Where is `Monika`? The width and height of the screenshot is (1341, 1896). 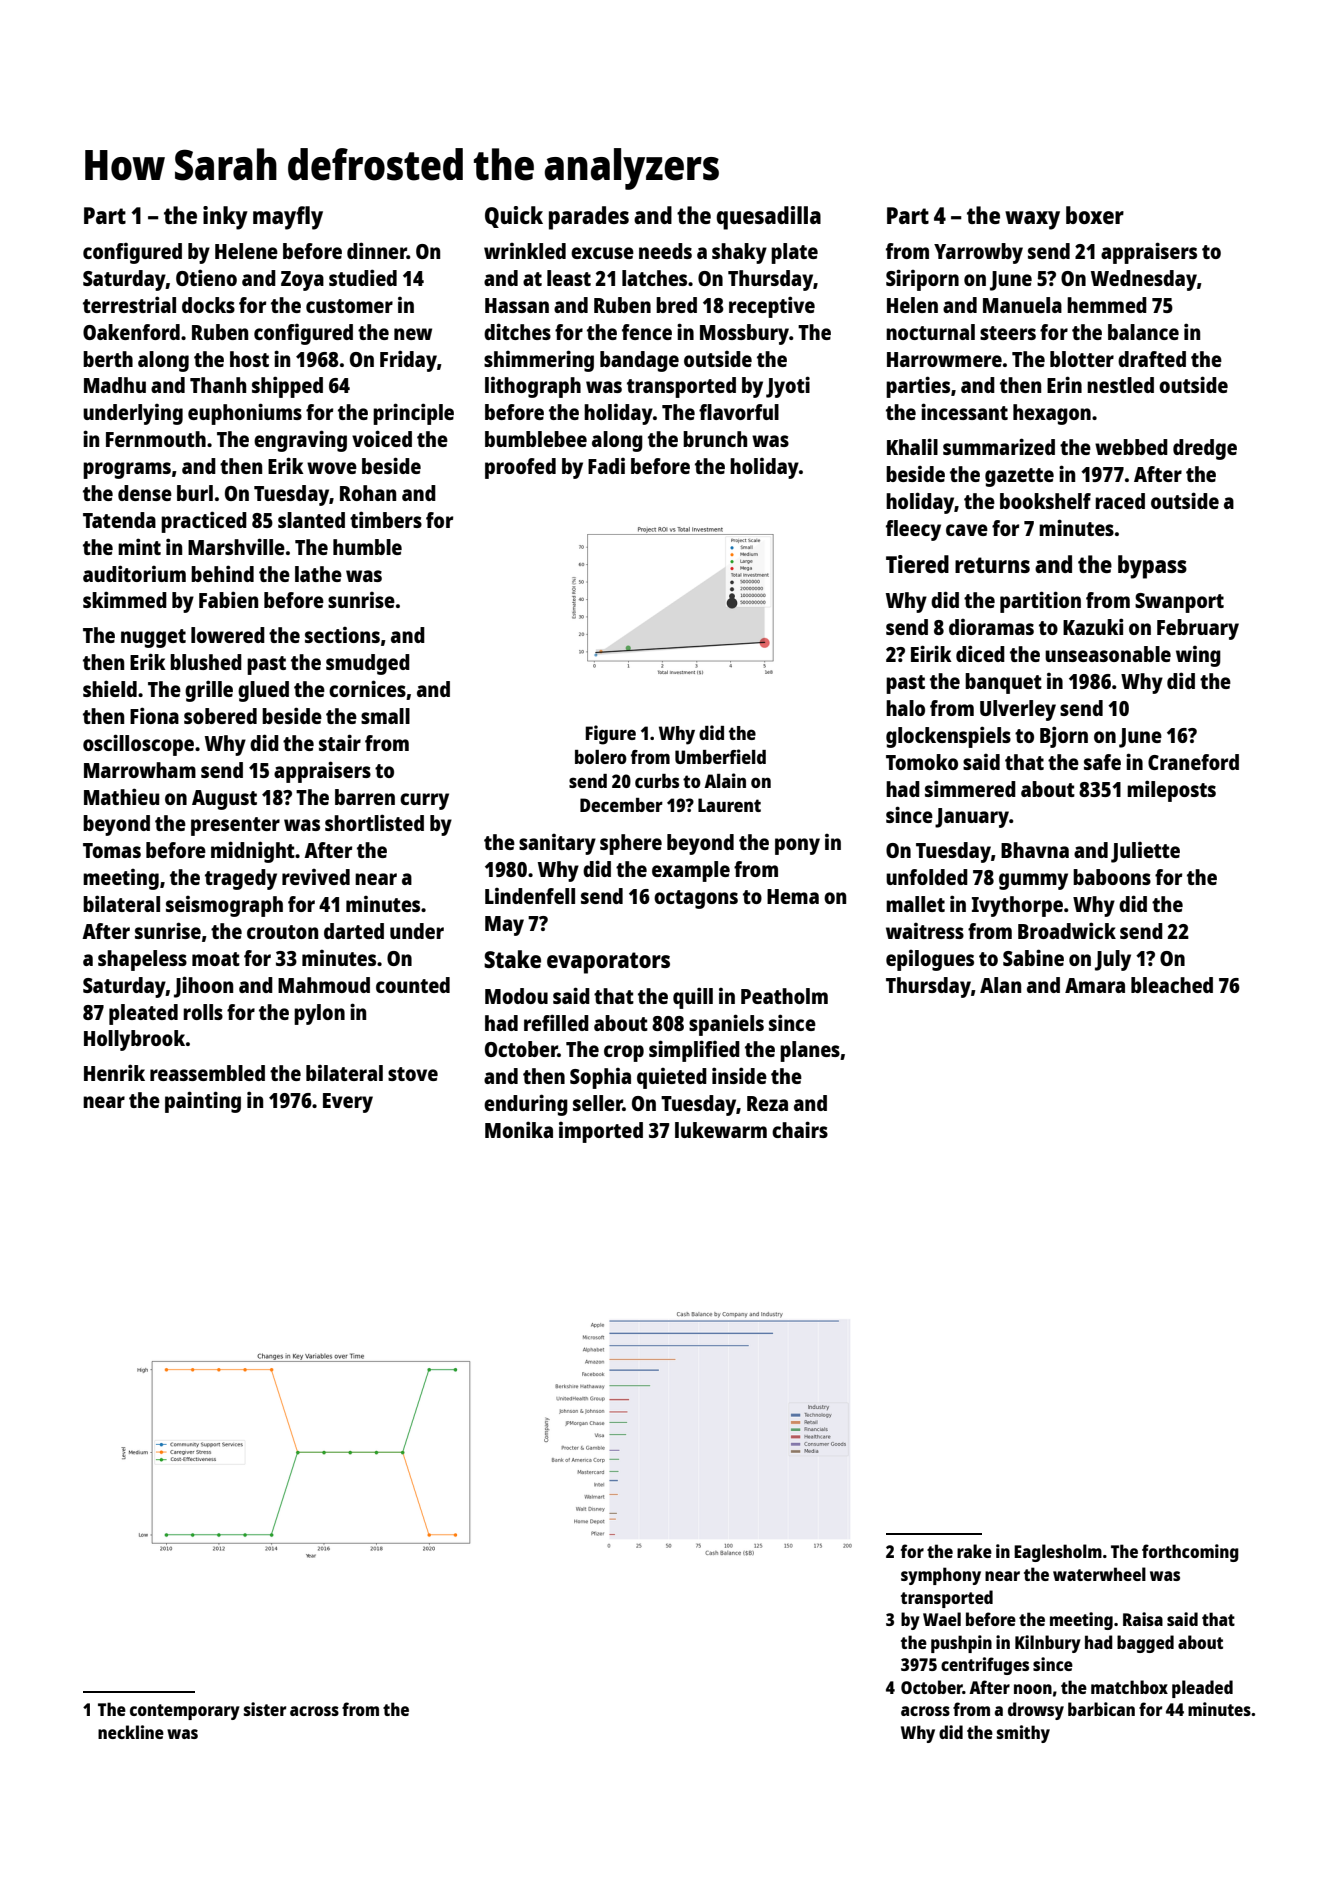
Monika is located at coordinates (519, 1129).
